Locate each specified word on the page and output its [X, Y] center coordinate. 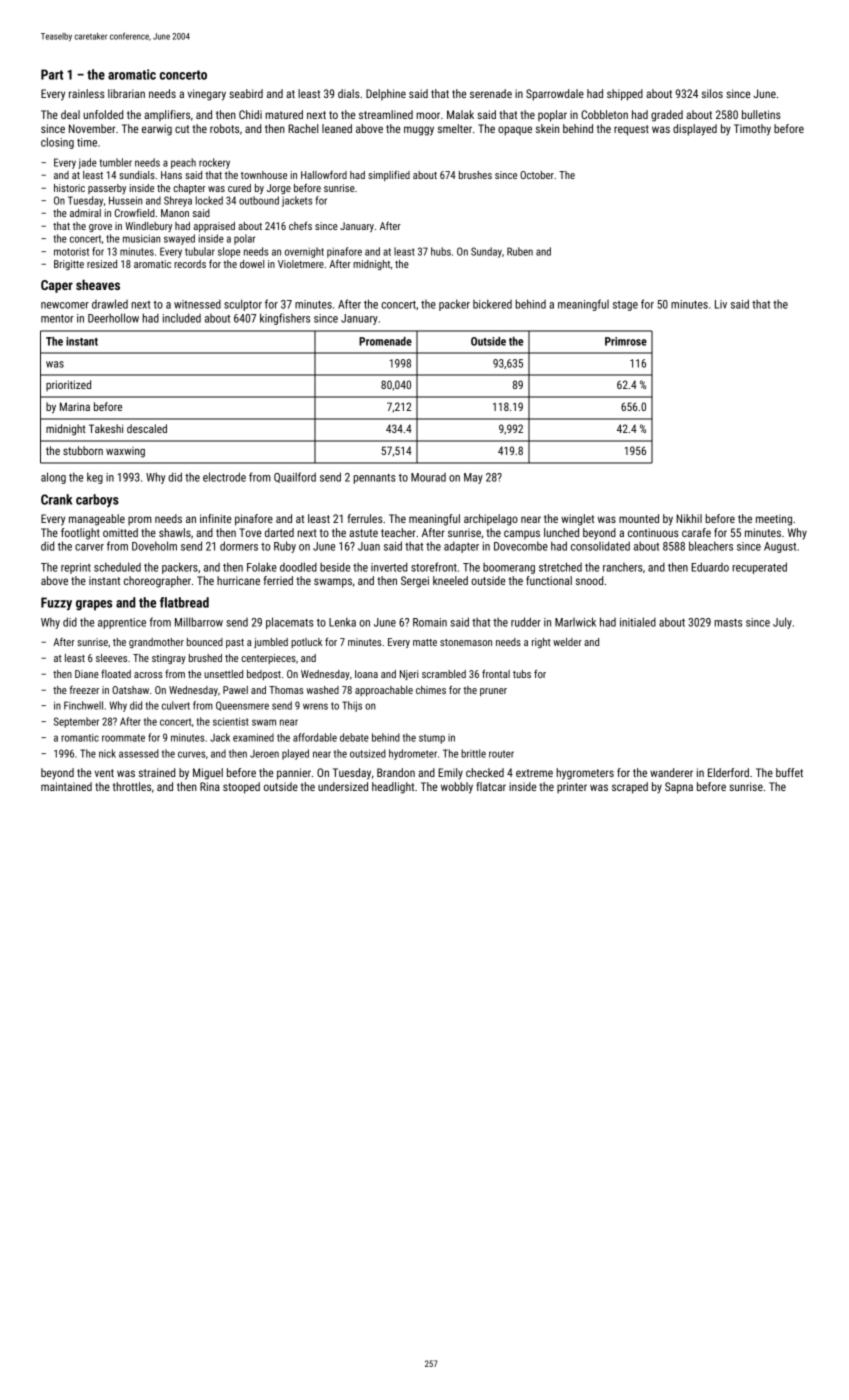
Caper [57, 286]
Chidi [250, 114]
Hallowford [324, 175]
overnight [304, 252]
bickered [492, 304]
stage [625, 306]
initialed [638, 622]
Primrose [626, 341]
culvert [176, 705]
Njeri [409, 675]
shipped [625, 95]
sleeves [111, 658]
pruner [493, 692]
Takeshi [106, 428]
